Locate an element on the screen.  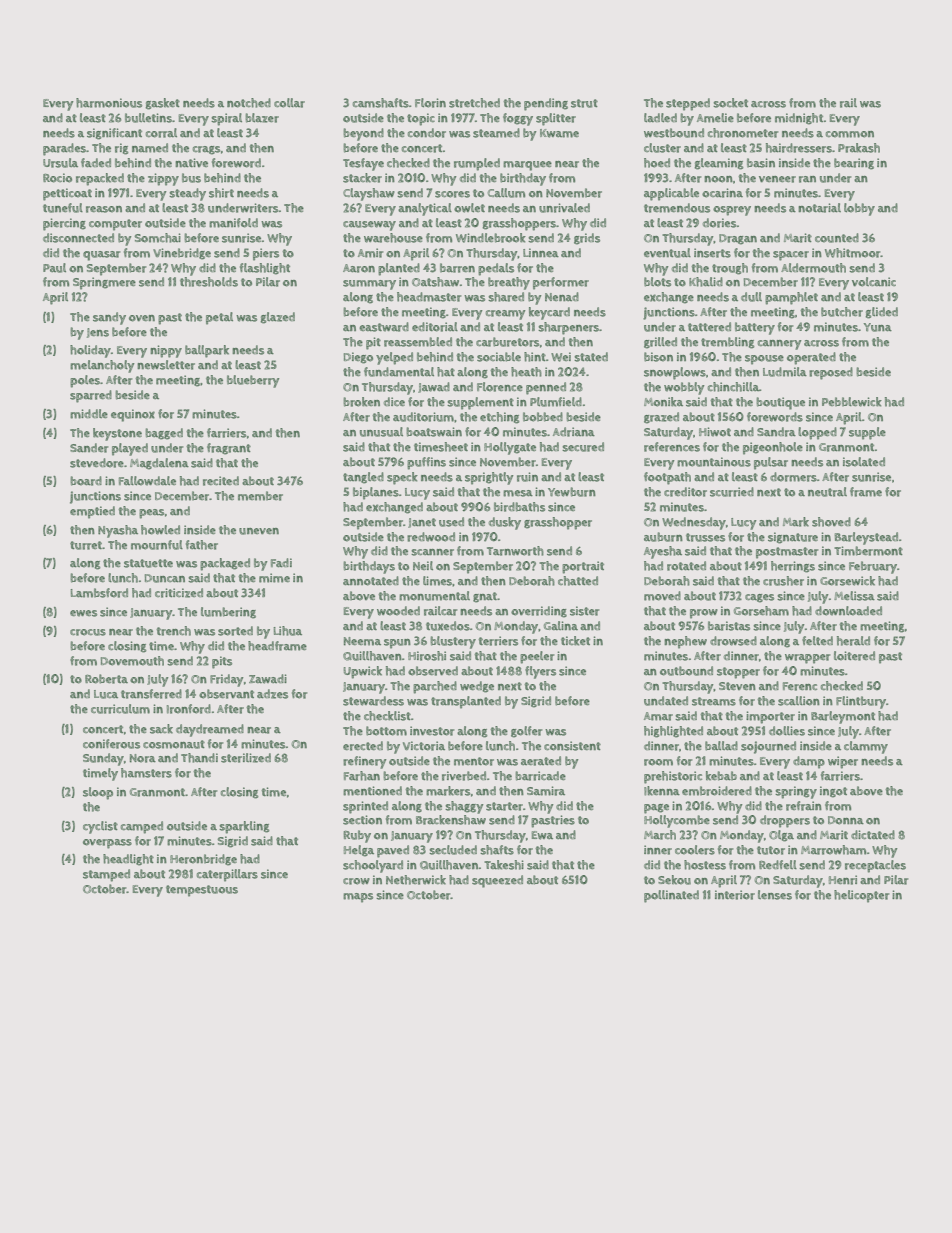
Marrowham is located at coordinates (834, 850).
